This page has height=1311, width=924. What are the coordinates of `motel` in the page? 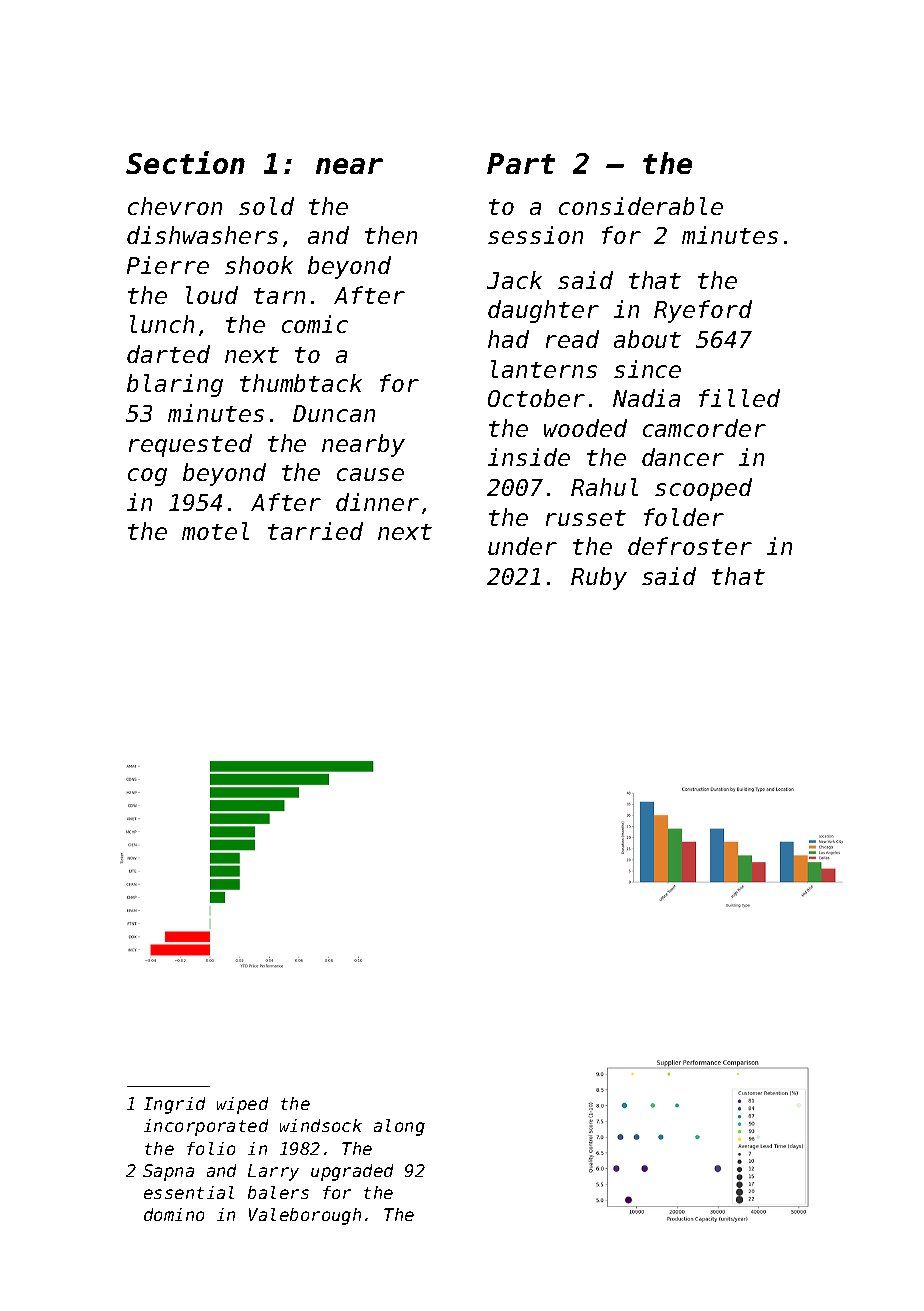 It's located at (215, 531).
